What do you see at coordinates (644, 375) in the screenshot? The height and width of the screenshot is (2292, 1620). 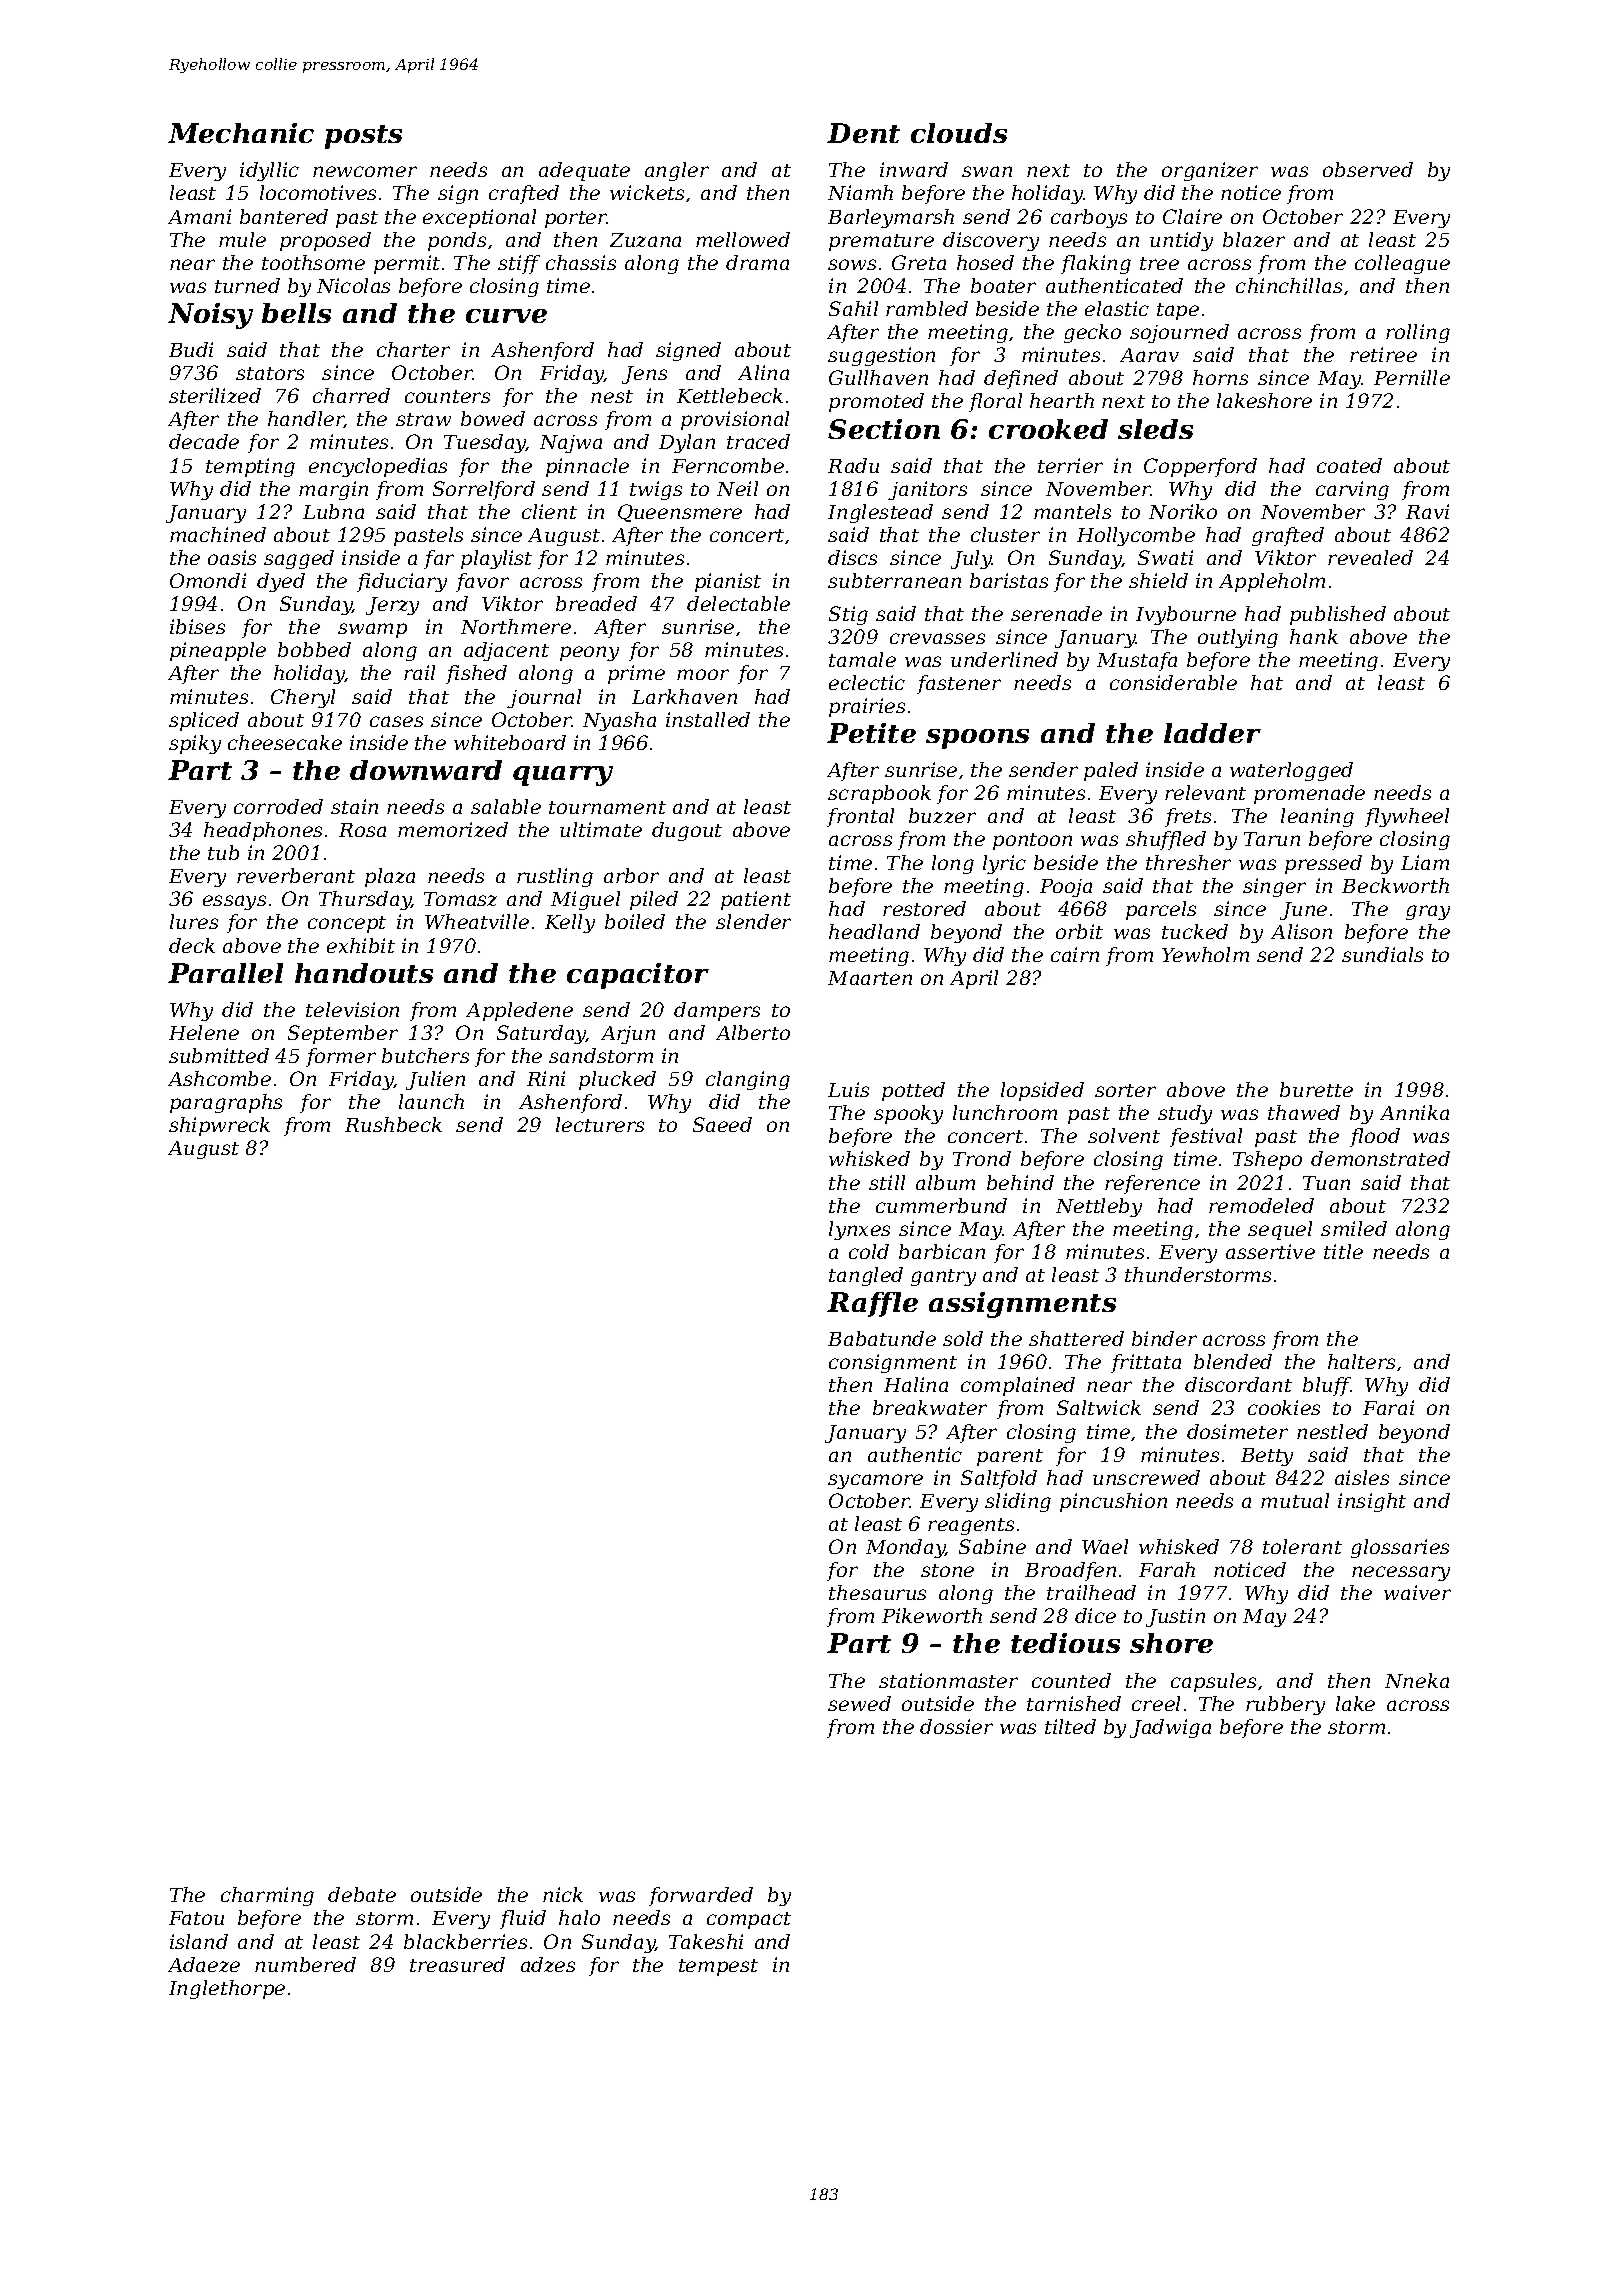 I see `Jens` at bounding box center [644, 375].
